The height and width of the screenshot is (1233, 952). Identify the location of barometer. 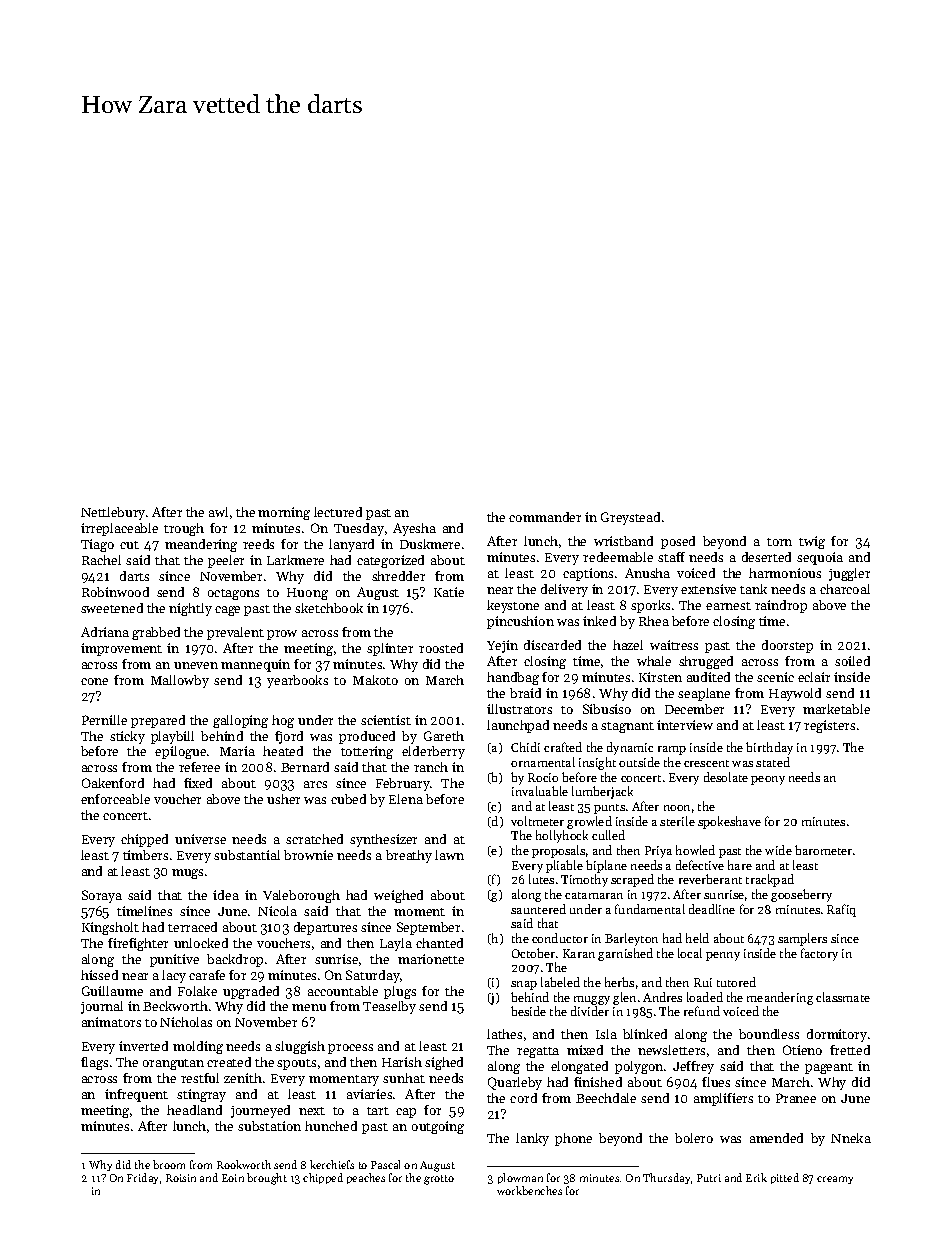
(823, 850).
